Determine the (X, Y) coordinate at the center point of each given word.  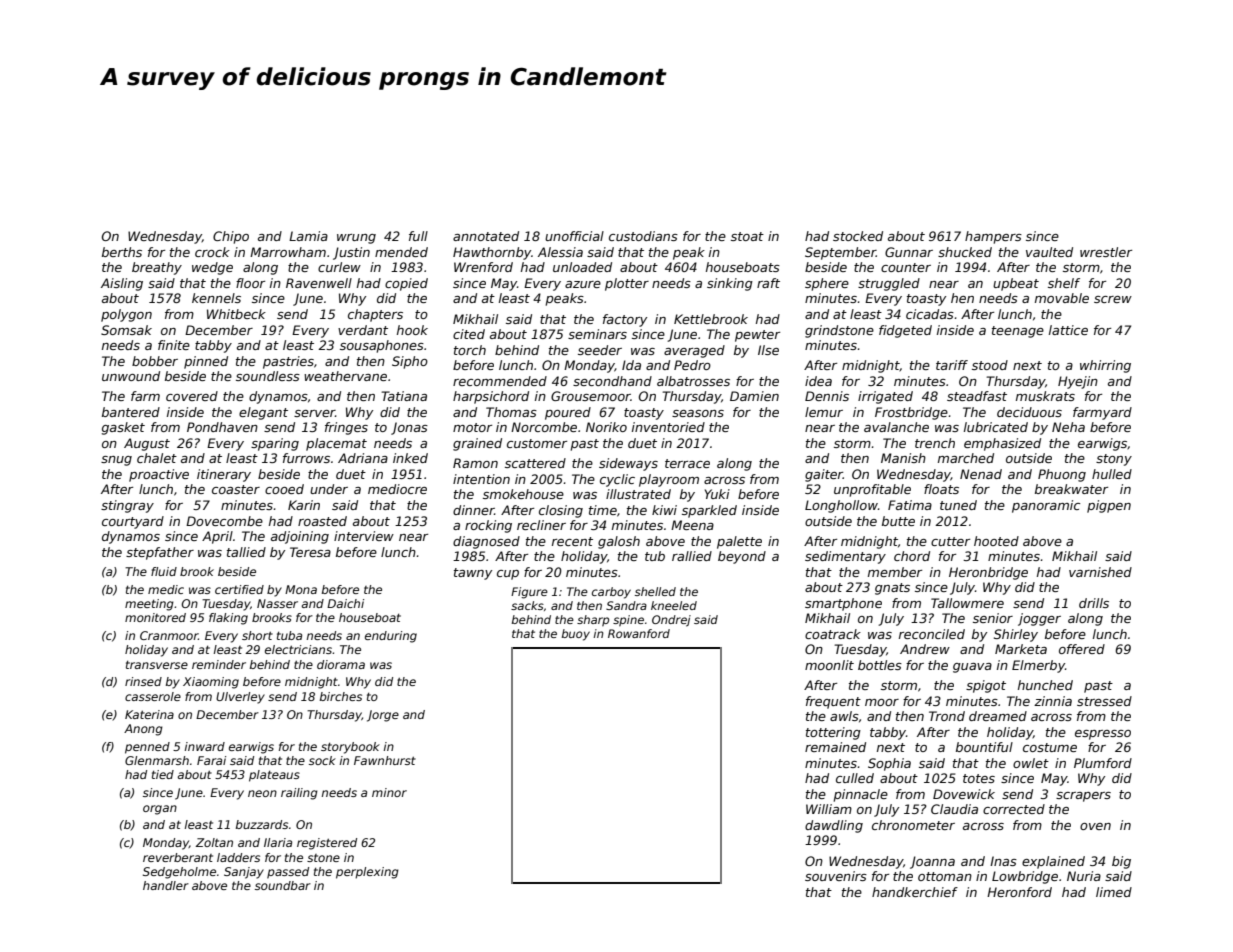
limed (1114, 892)
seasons (698, 413)
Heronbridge (988, 573)
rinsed (143, 681)
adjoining (300, 537)
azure (583, 284)
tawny (473, 574)
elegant (263, 413)
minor (389, 792)
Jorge (383, 716)
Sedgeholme (179, 873)
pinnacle (861, 795)
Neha (1068, 427)
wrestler (1106, 252)
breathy (157, 268)
